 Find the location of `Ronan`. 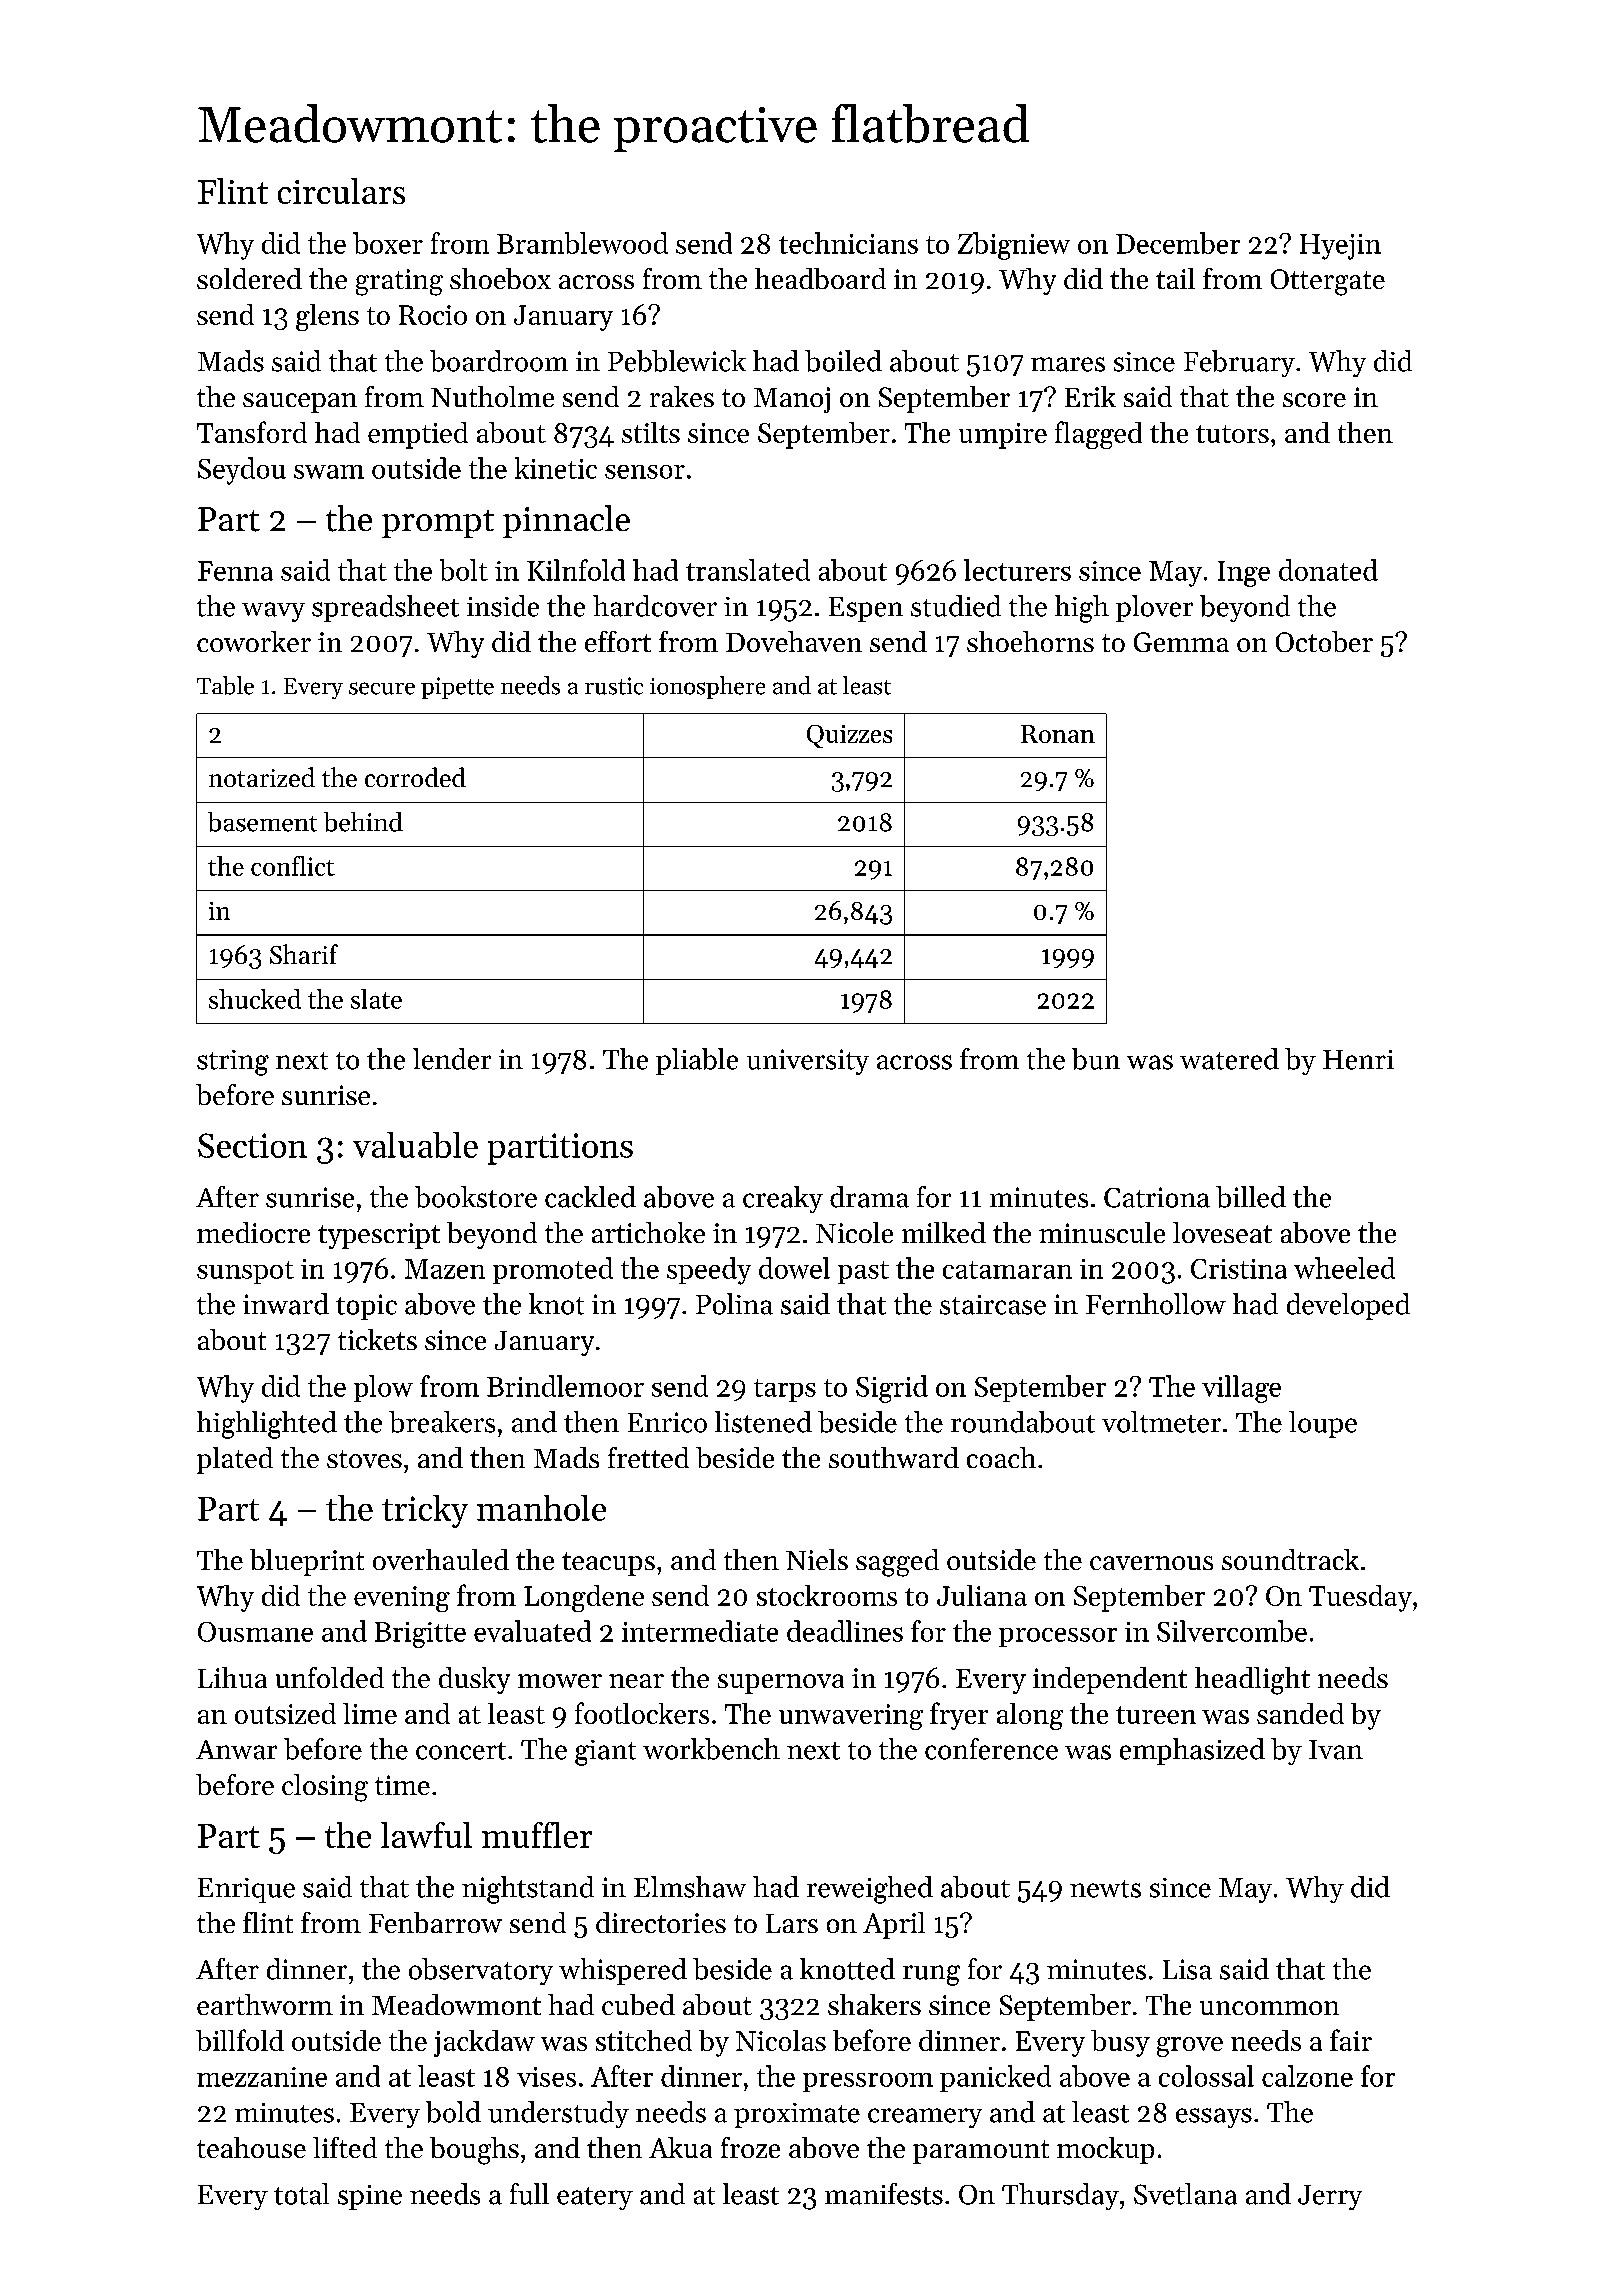

Ronan is located at coordinates (1058, 734).
